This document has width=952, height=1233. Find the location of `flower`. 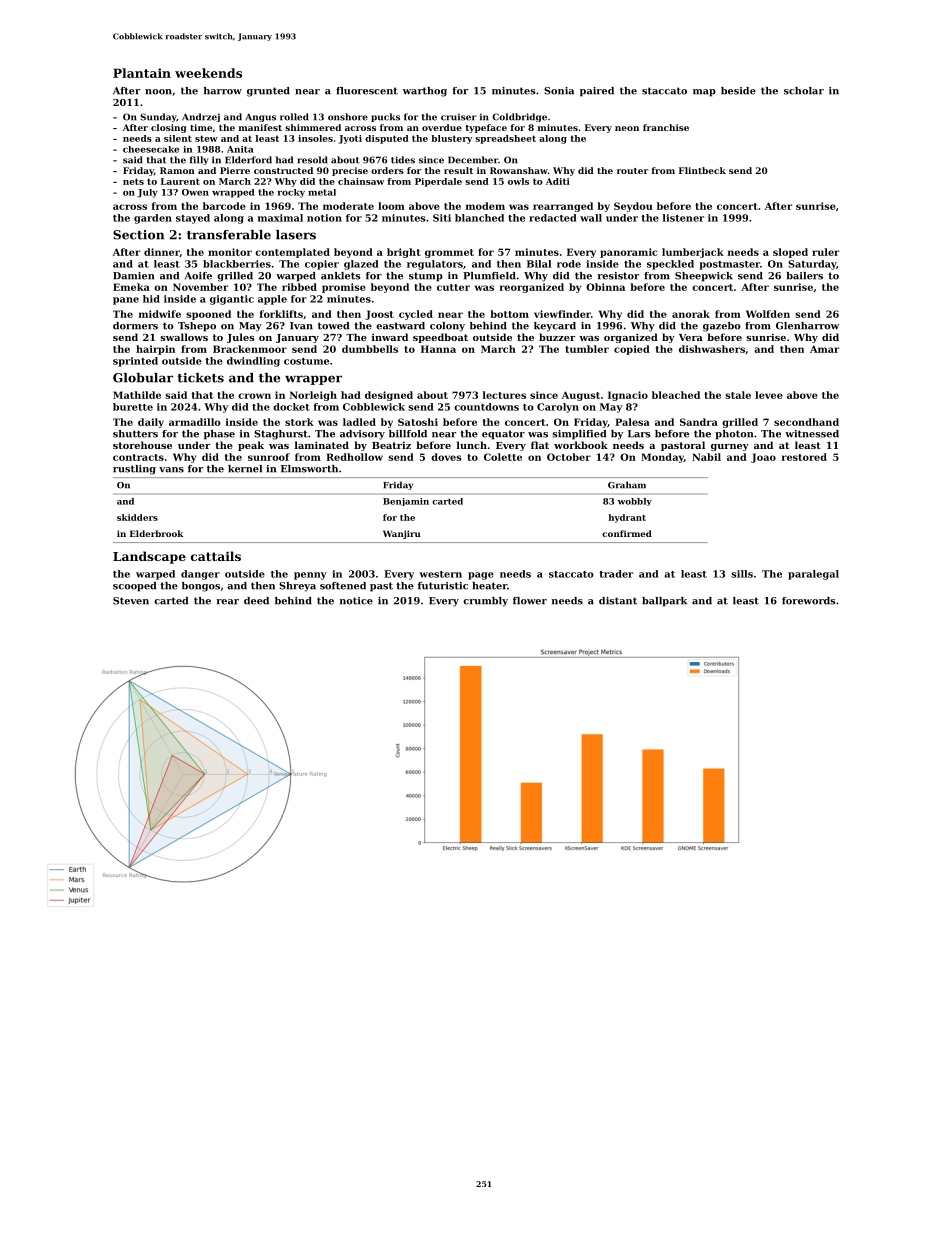

flower is located at coordinates (530, 601).
